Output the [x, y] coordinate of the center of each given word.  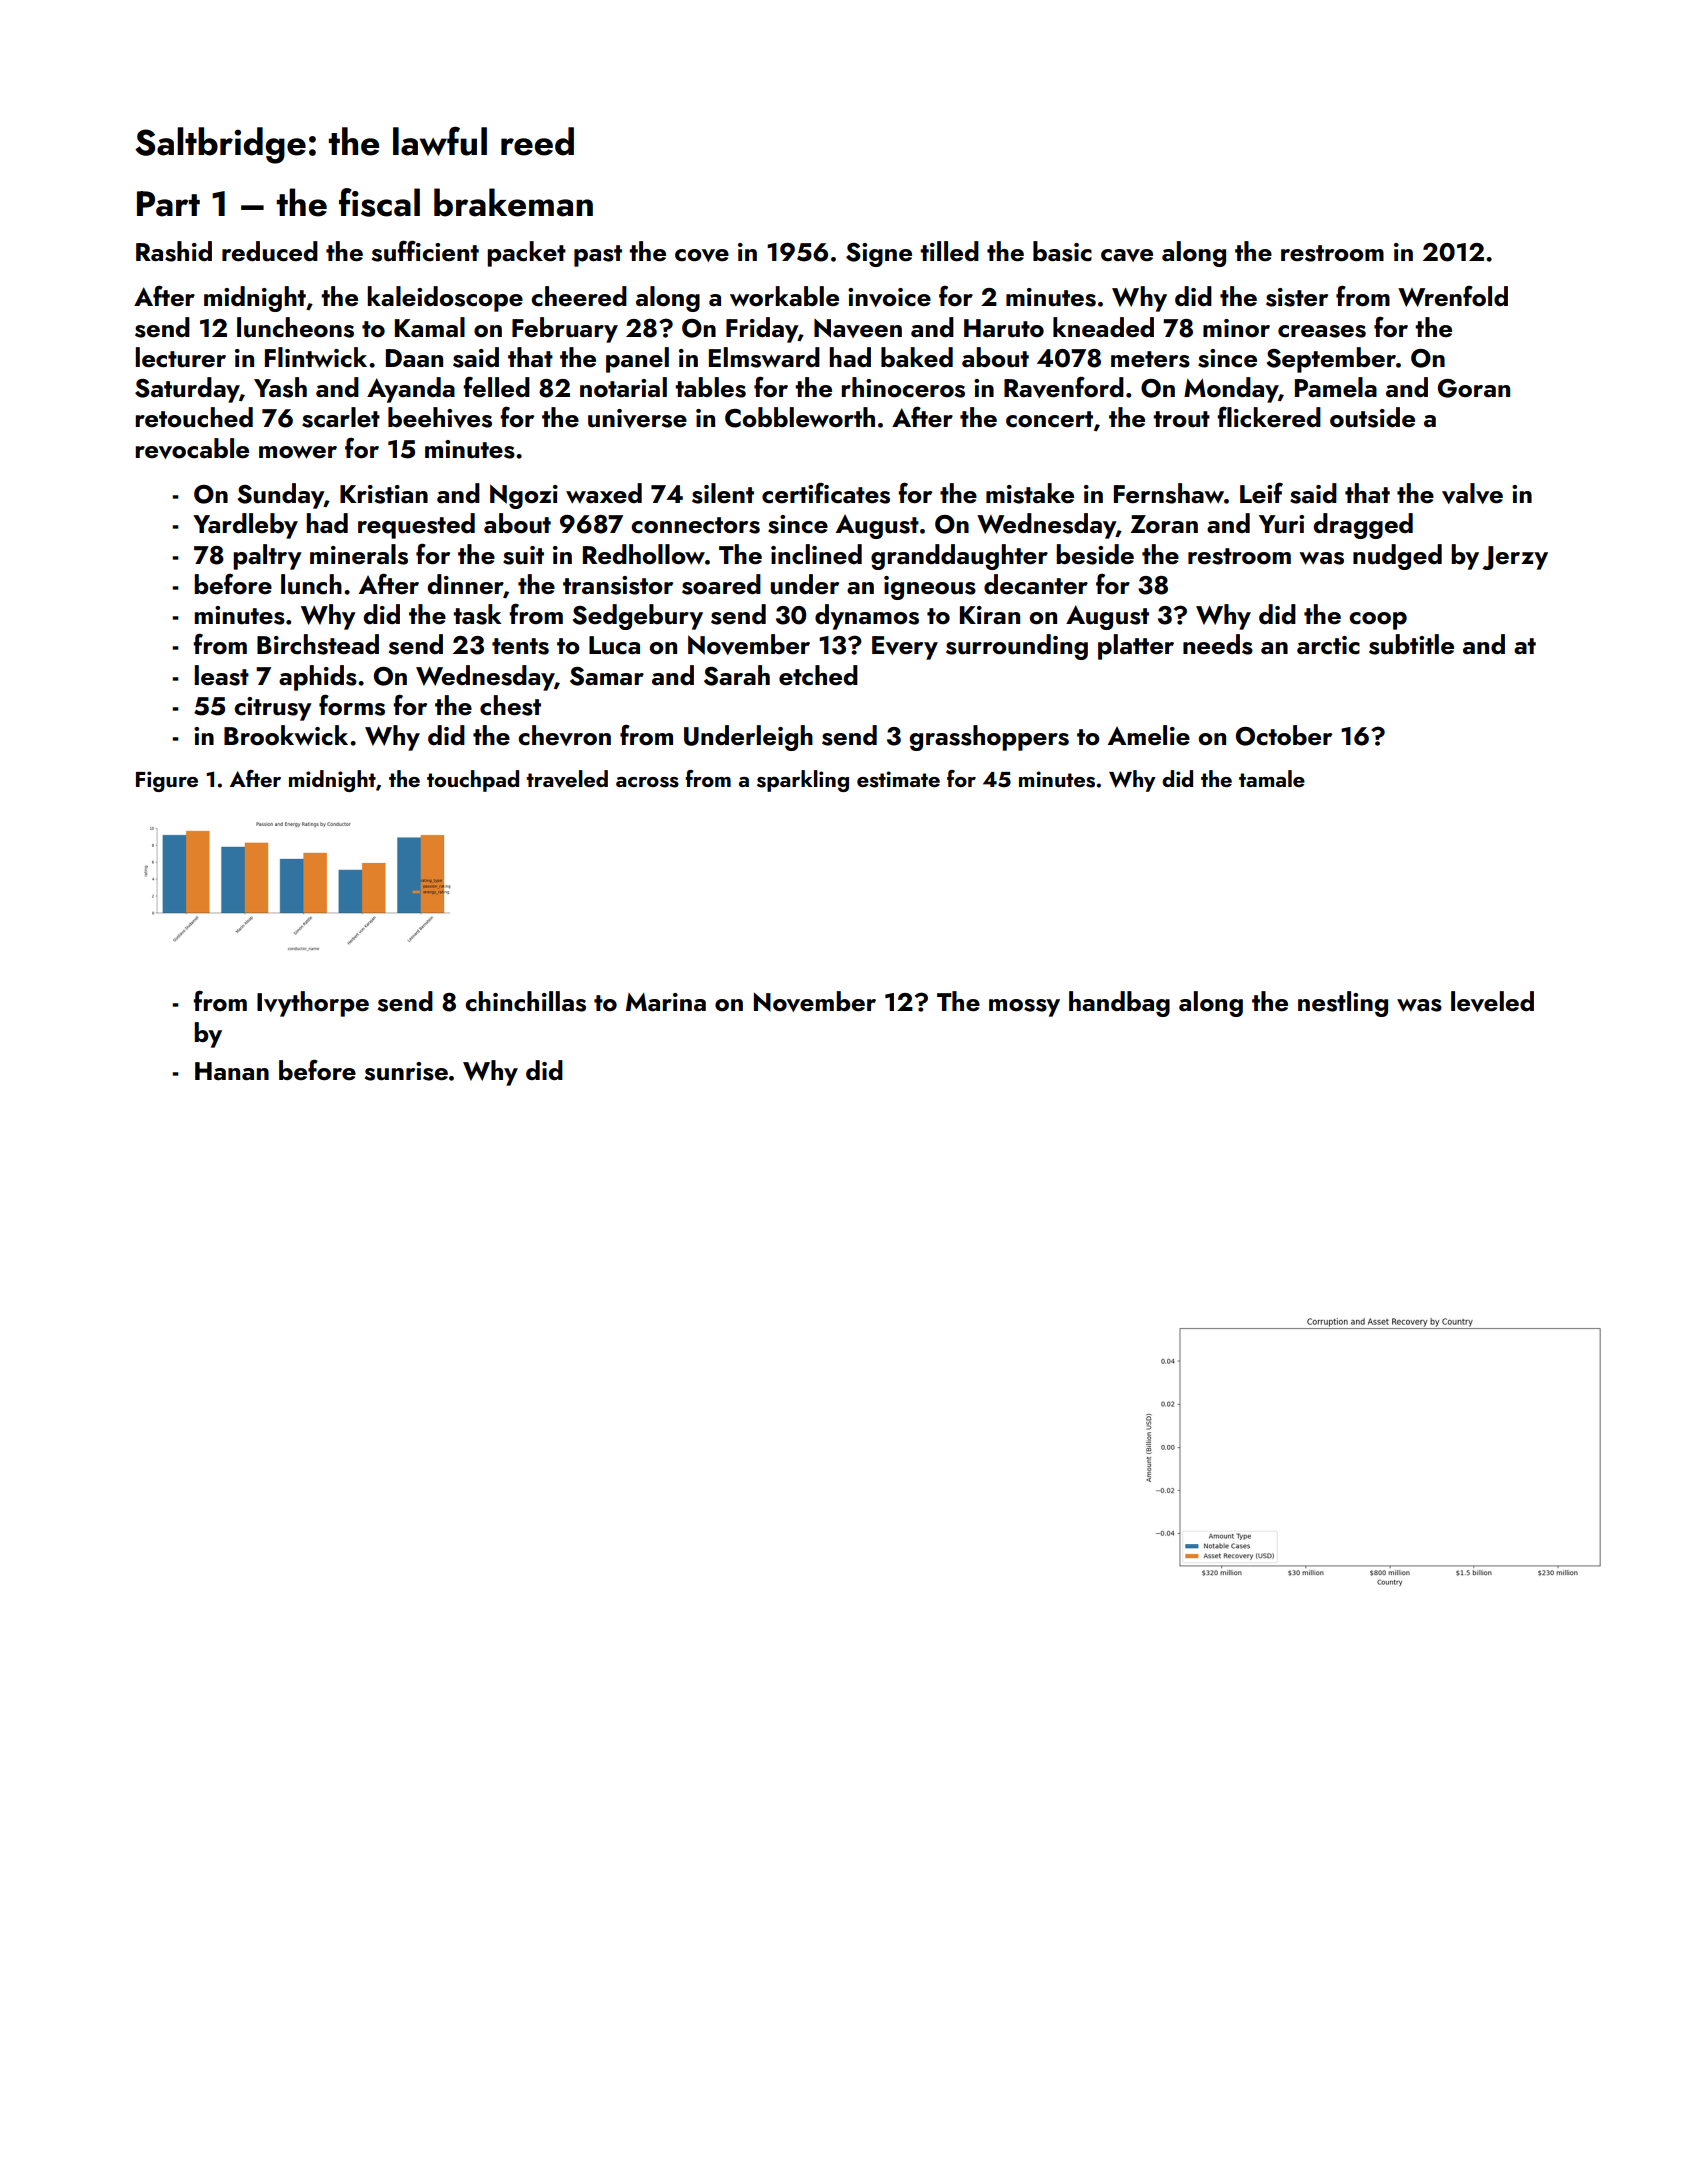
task [477, 614]
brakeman [513, 202]
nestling [1343, 1004]
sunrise [406, 1071]
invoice [889, 297]
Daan [414, 358]
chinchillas [525, 1001]
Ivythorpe [313, 1004]
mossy [1024, 1008]
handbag [1119, 1004]
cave [1127, 255]
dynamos [867, 617]
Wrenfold [1453, 296]
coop [1378, 621]
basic [1062, 251]
